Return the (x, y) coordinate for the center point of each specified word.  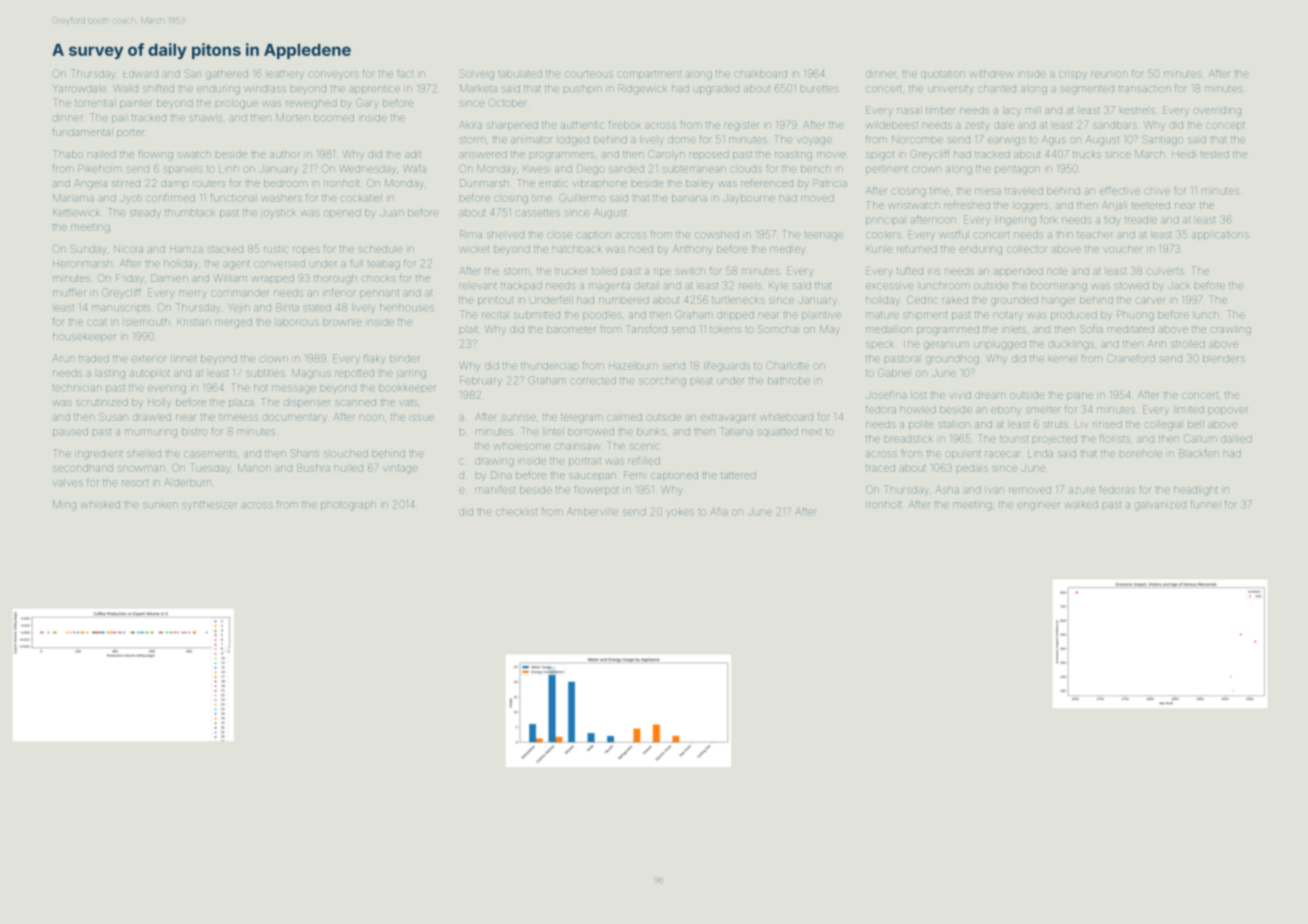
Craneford (1131, 358)
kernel (1063, 359)
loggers (1030, 207)
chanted (997, 89)
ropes (306, 250)
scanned (355, 403)
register (742, 126)
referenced (767, 183)
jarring (411, 374)
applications (1220, 235)
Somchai (777, 329)
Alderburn (187, 482)
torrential (95, 103)
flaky (374, 359)
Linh (229, 169)
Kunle (879, 249)
